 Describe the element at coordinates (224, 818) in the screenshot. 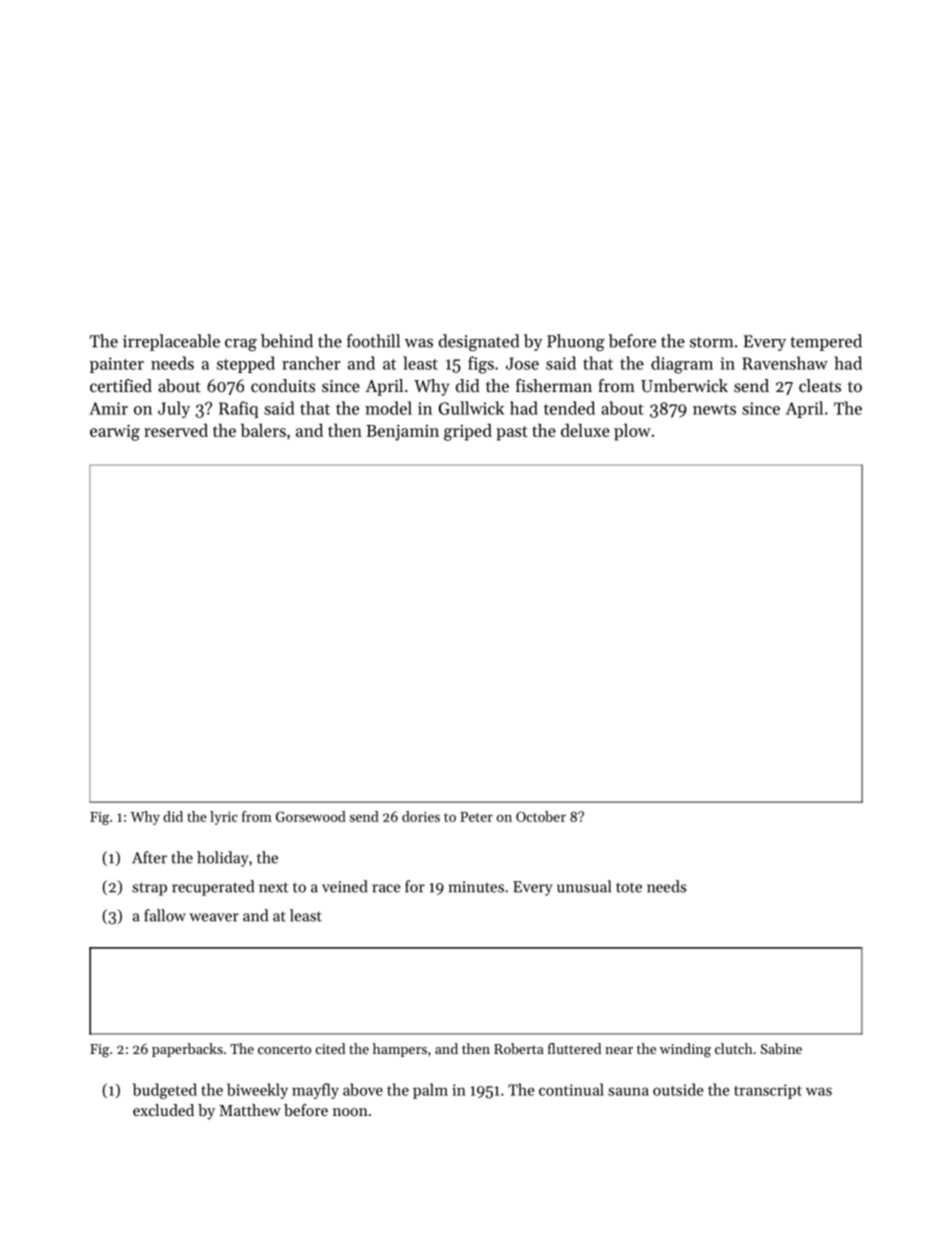

I see `lyric` at that location.
